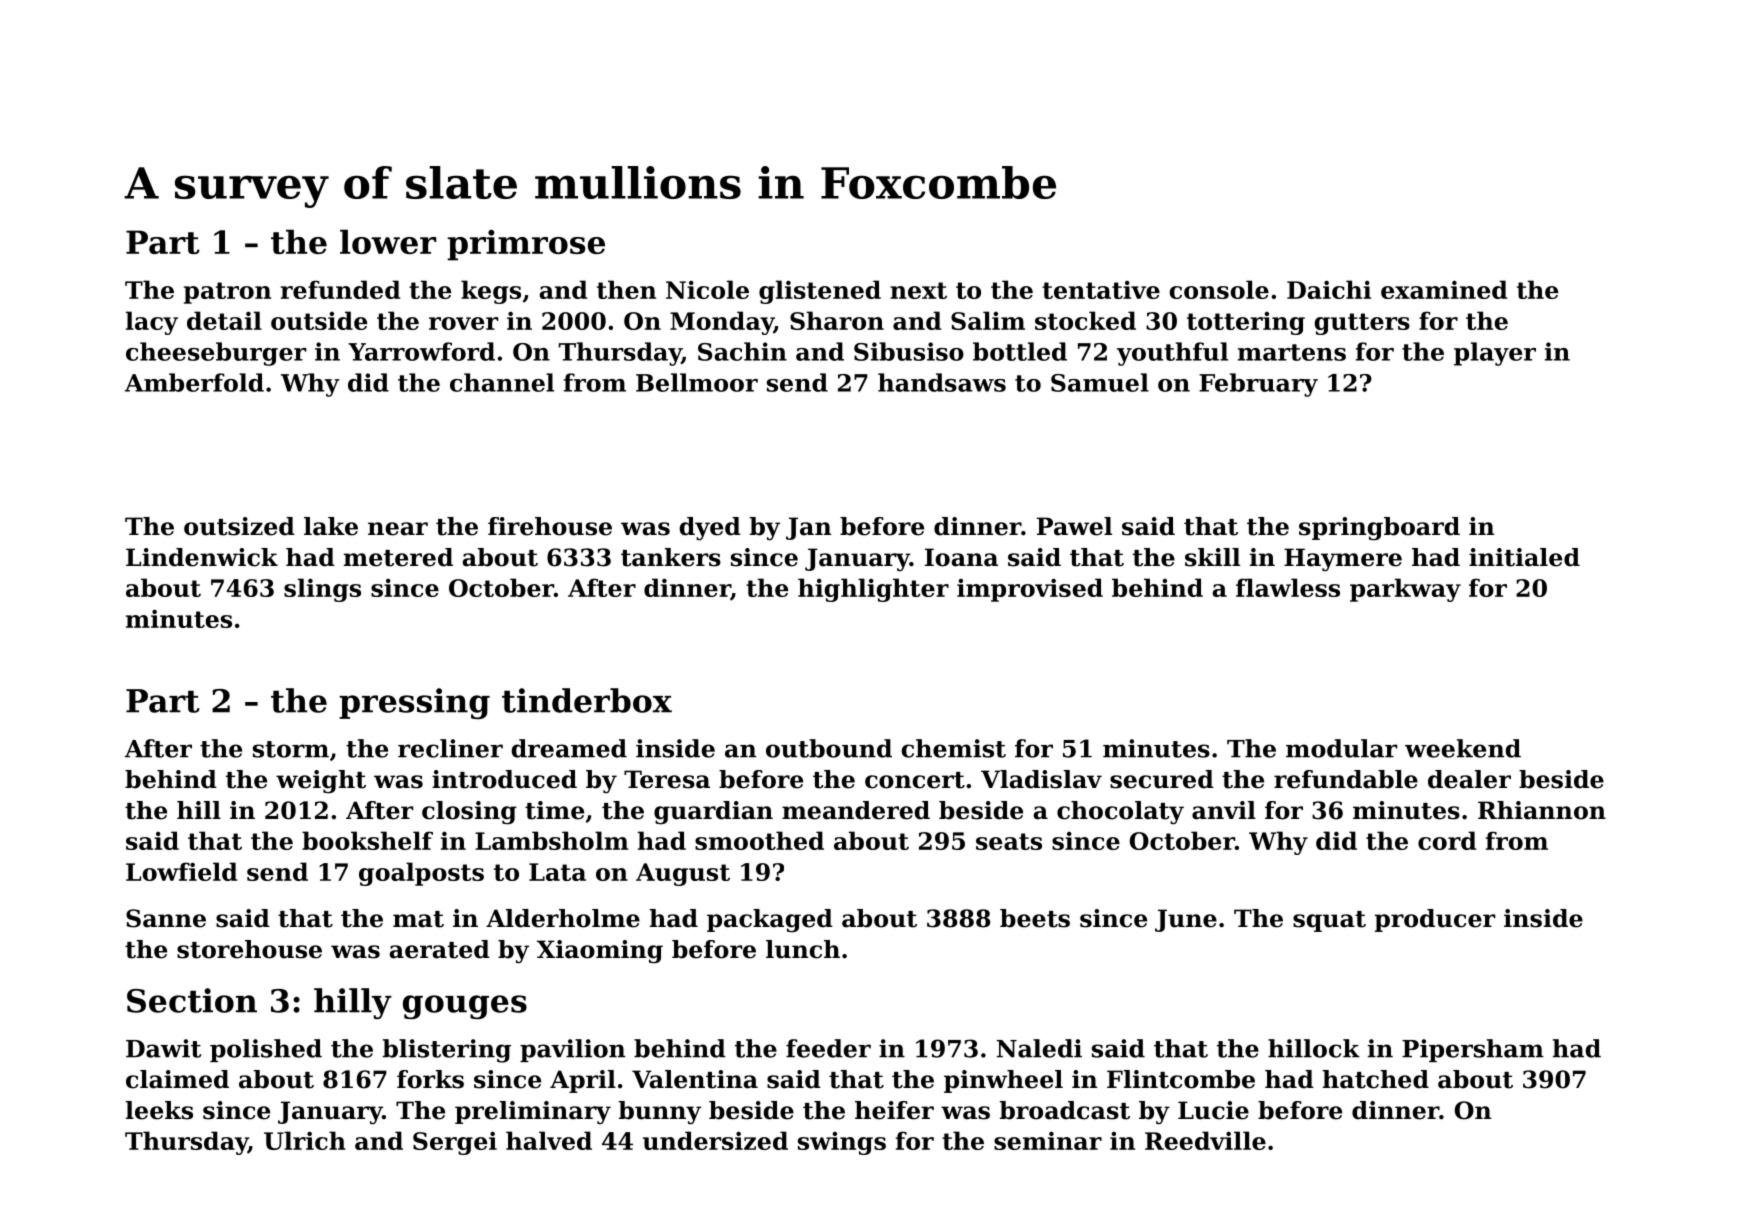 This document has height=1230, width=1739. Describe the element at coordinates (1495, 354) in the document. I see `player` at that location.
